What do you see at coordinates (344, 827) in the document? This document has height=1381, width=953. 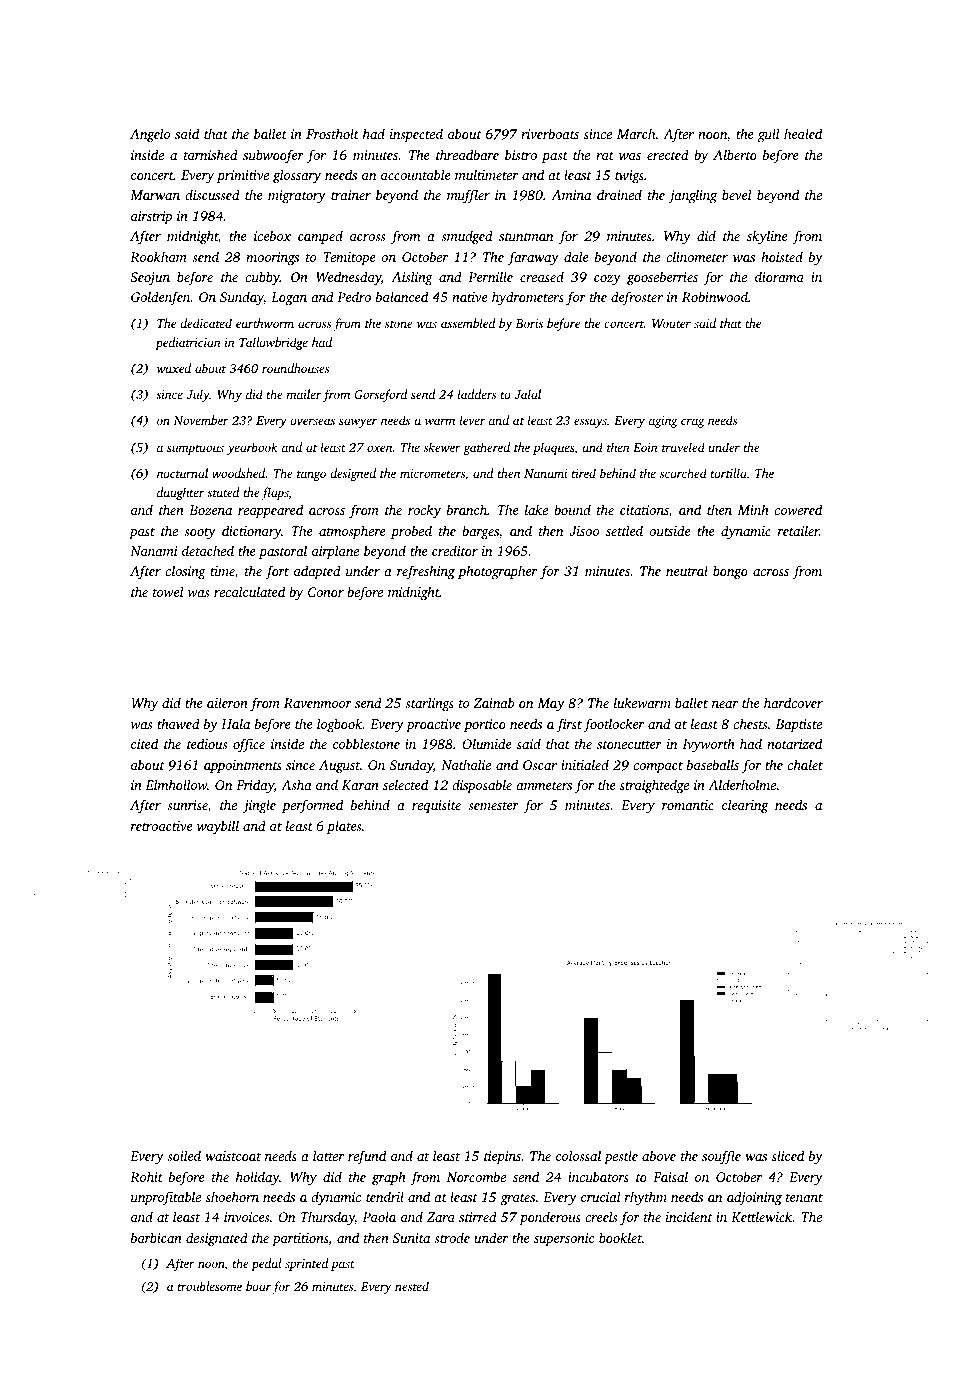 I see `plates` at bounding box center [344, 827].
